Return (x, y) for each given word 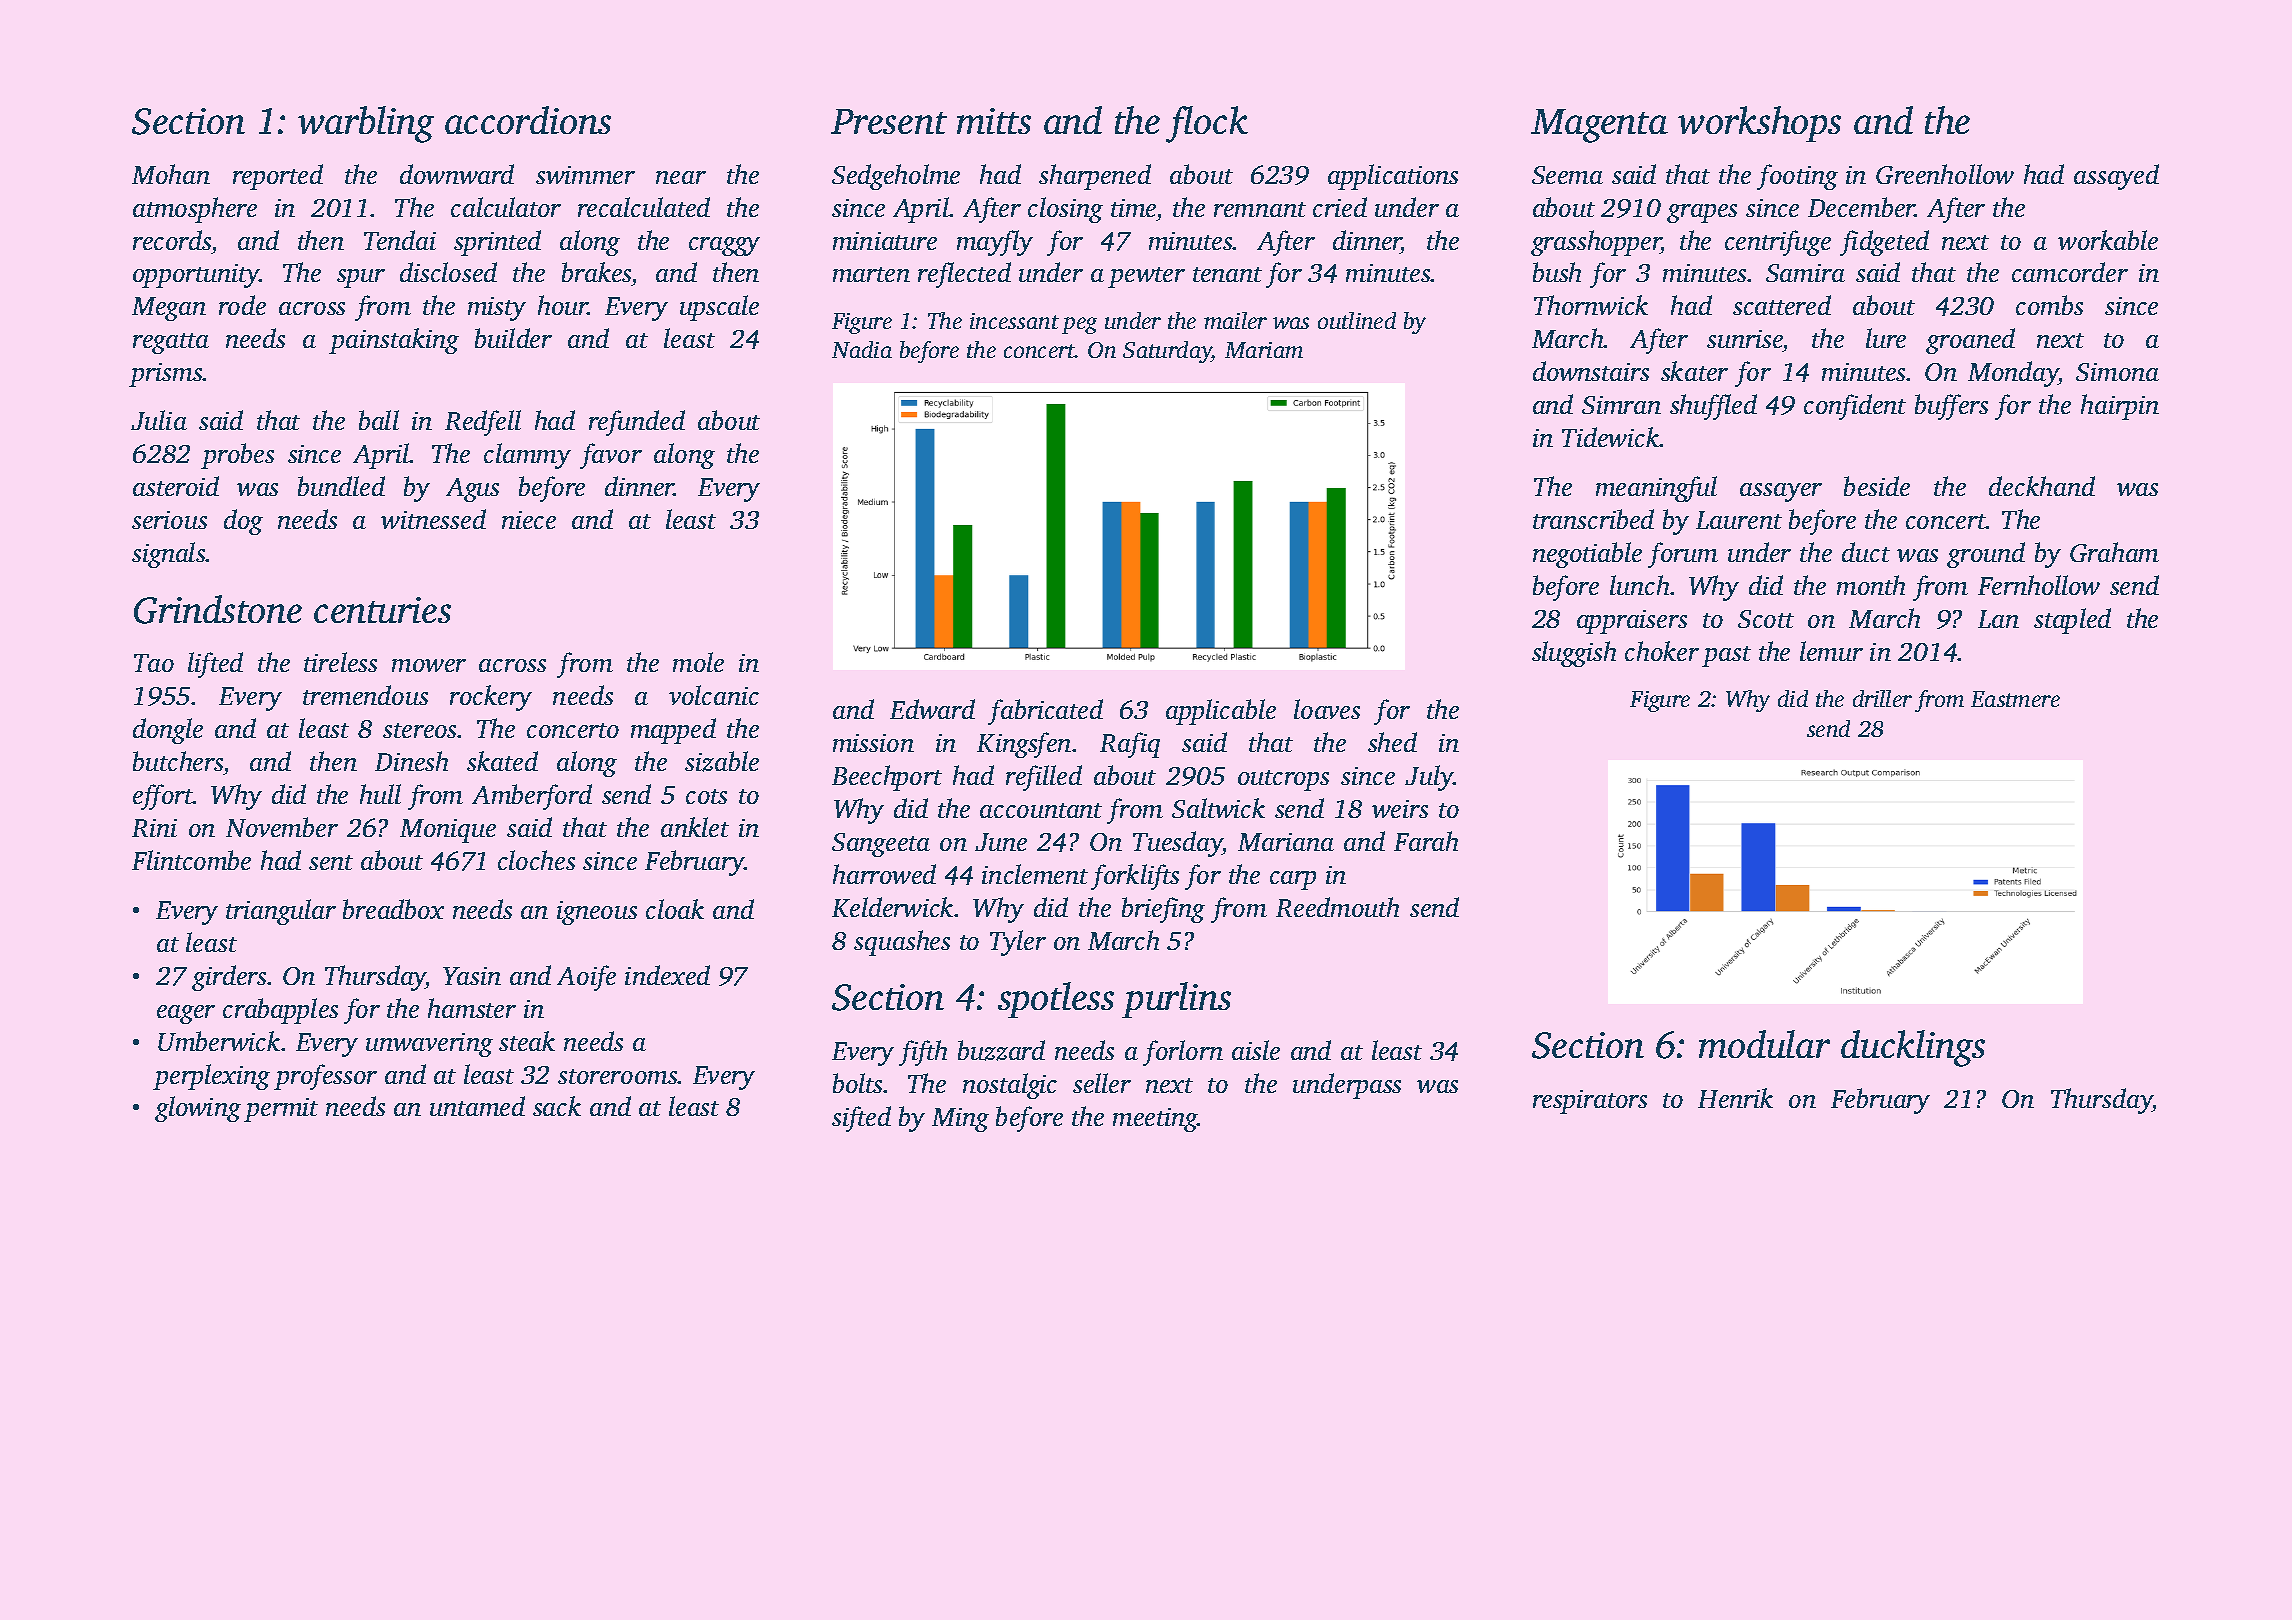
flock (1207, 124)
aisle (1256, 1050)
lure (1886, 338)
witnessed (433, 519)
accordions (528, 120)
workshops (1759, 124)
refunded (637, 423)
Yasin (472, 976)
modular (1764, 1044)
